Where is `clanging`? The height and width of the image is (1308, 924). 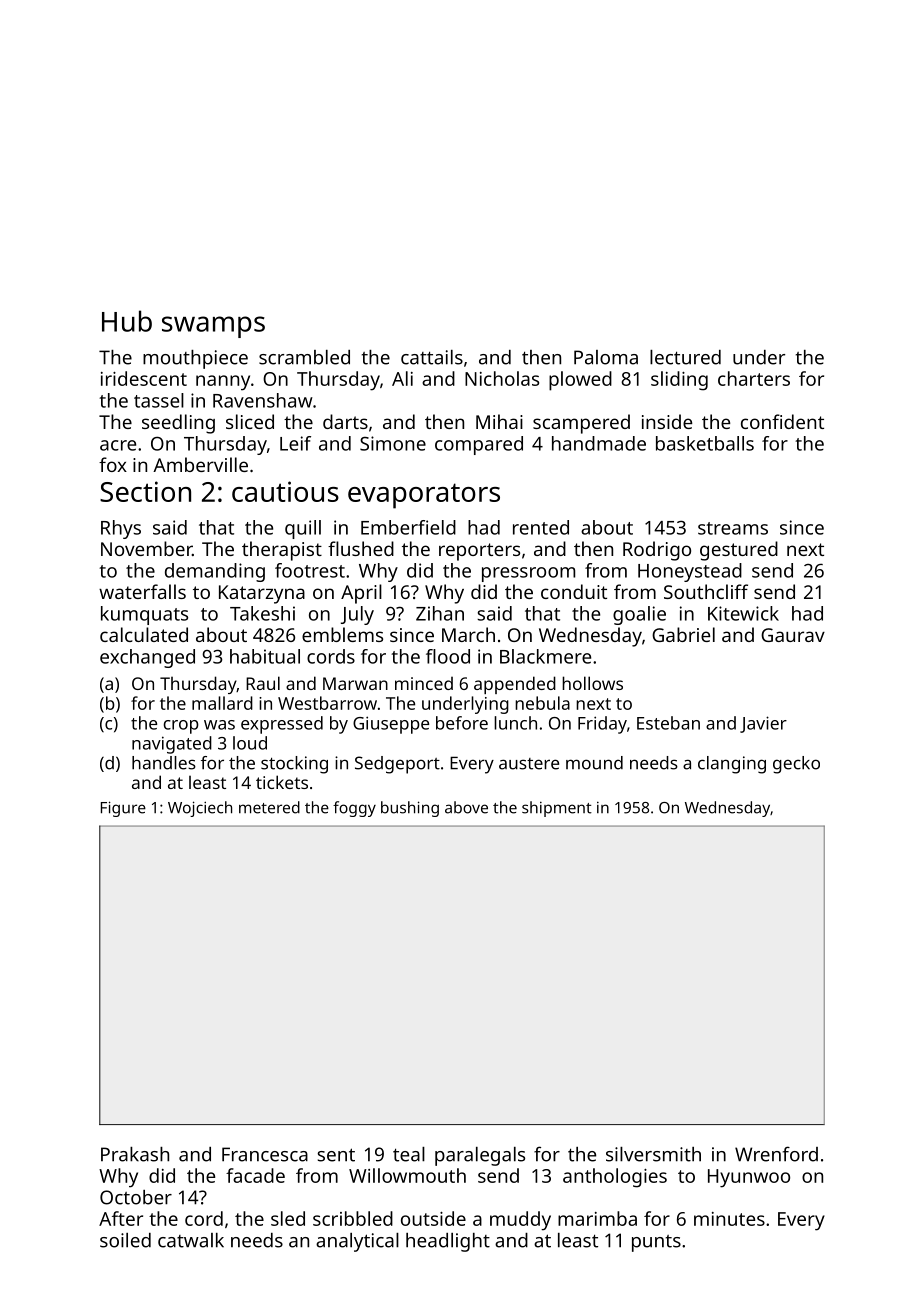 clanging is located at coordinates (732, 765).
